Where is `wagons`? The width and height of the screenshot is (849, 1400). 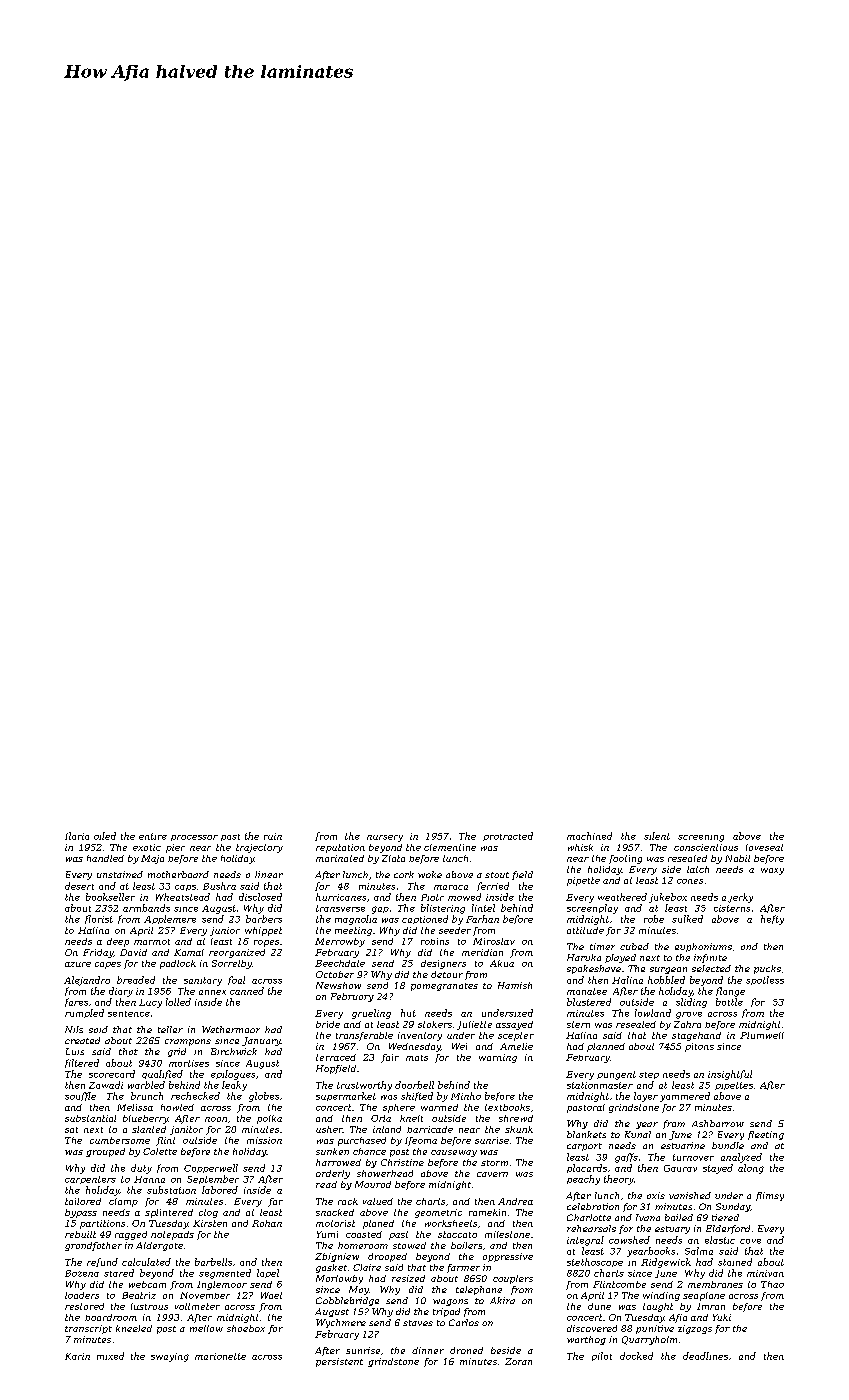
wagons is located at coordinates (450, 1302).
